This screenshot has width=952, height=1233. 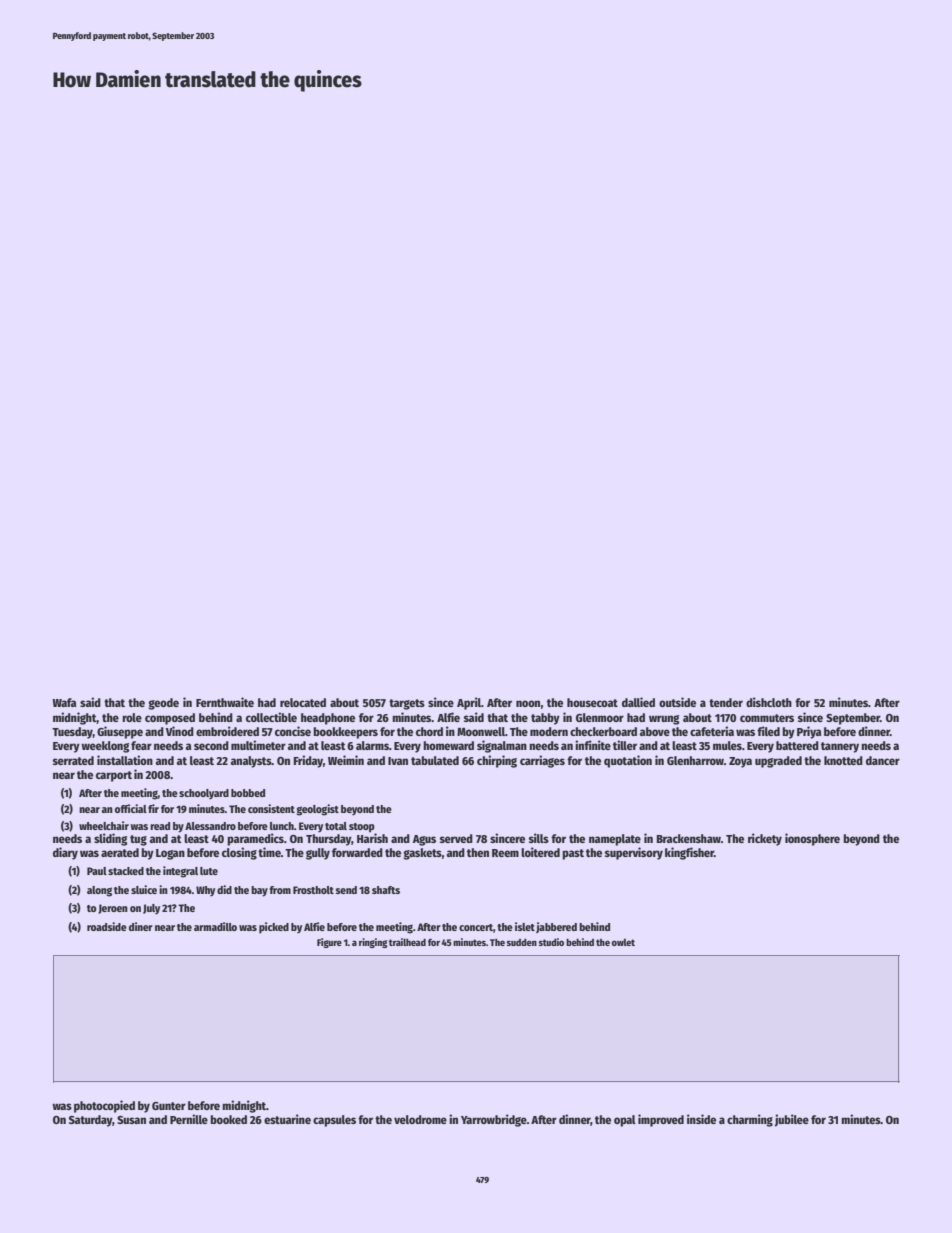 What do you see at coordinates (765, 839) in the screenshot?
I see `rickety` at bounding box center [765, 839].
